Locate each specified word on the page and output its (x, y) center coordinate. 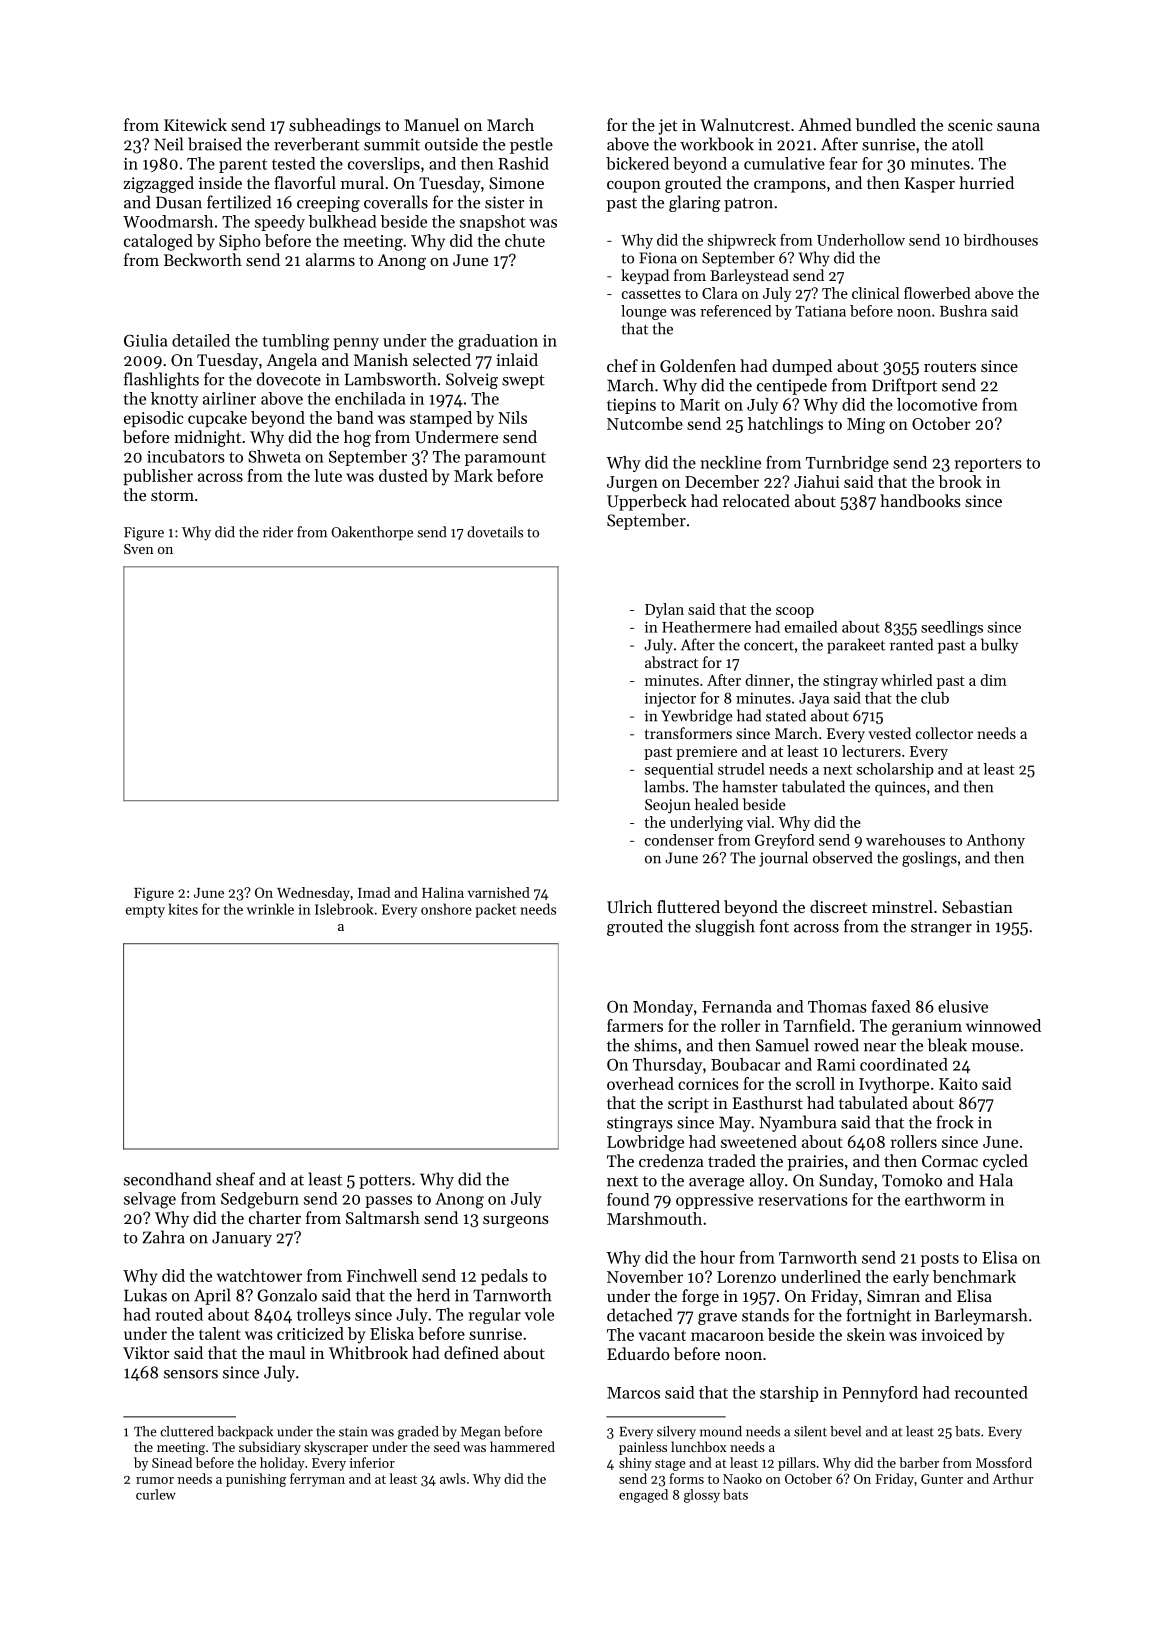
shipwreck (742, 241)
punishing (256, 1480)
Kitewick (195, 124)
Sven (139, 549)
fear (844, 163)
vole (539, 1314)
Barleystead (749, 277)
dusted (403, 475)
